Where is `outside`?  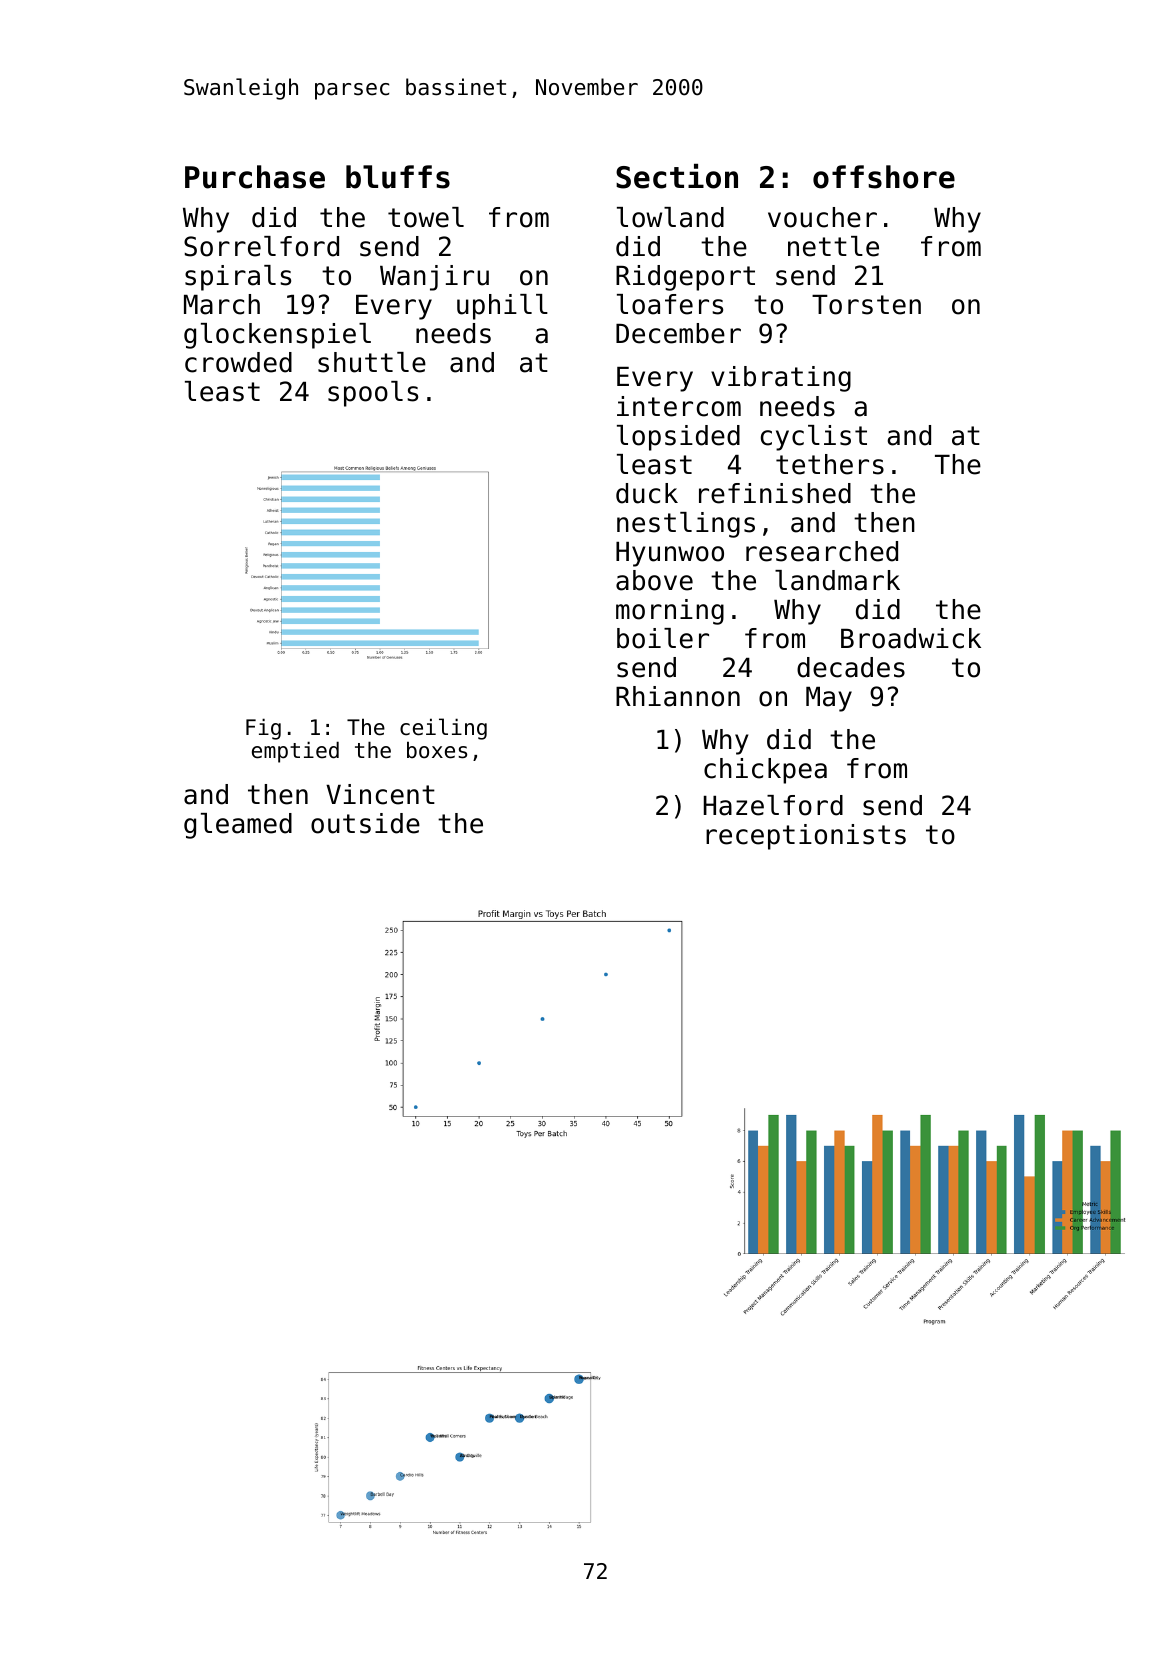
outside is located at coordinates (365, 823).
